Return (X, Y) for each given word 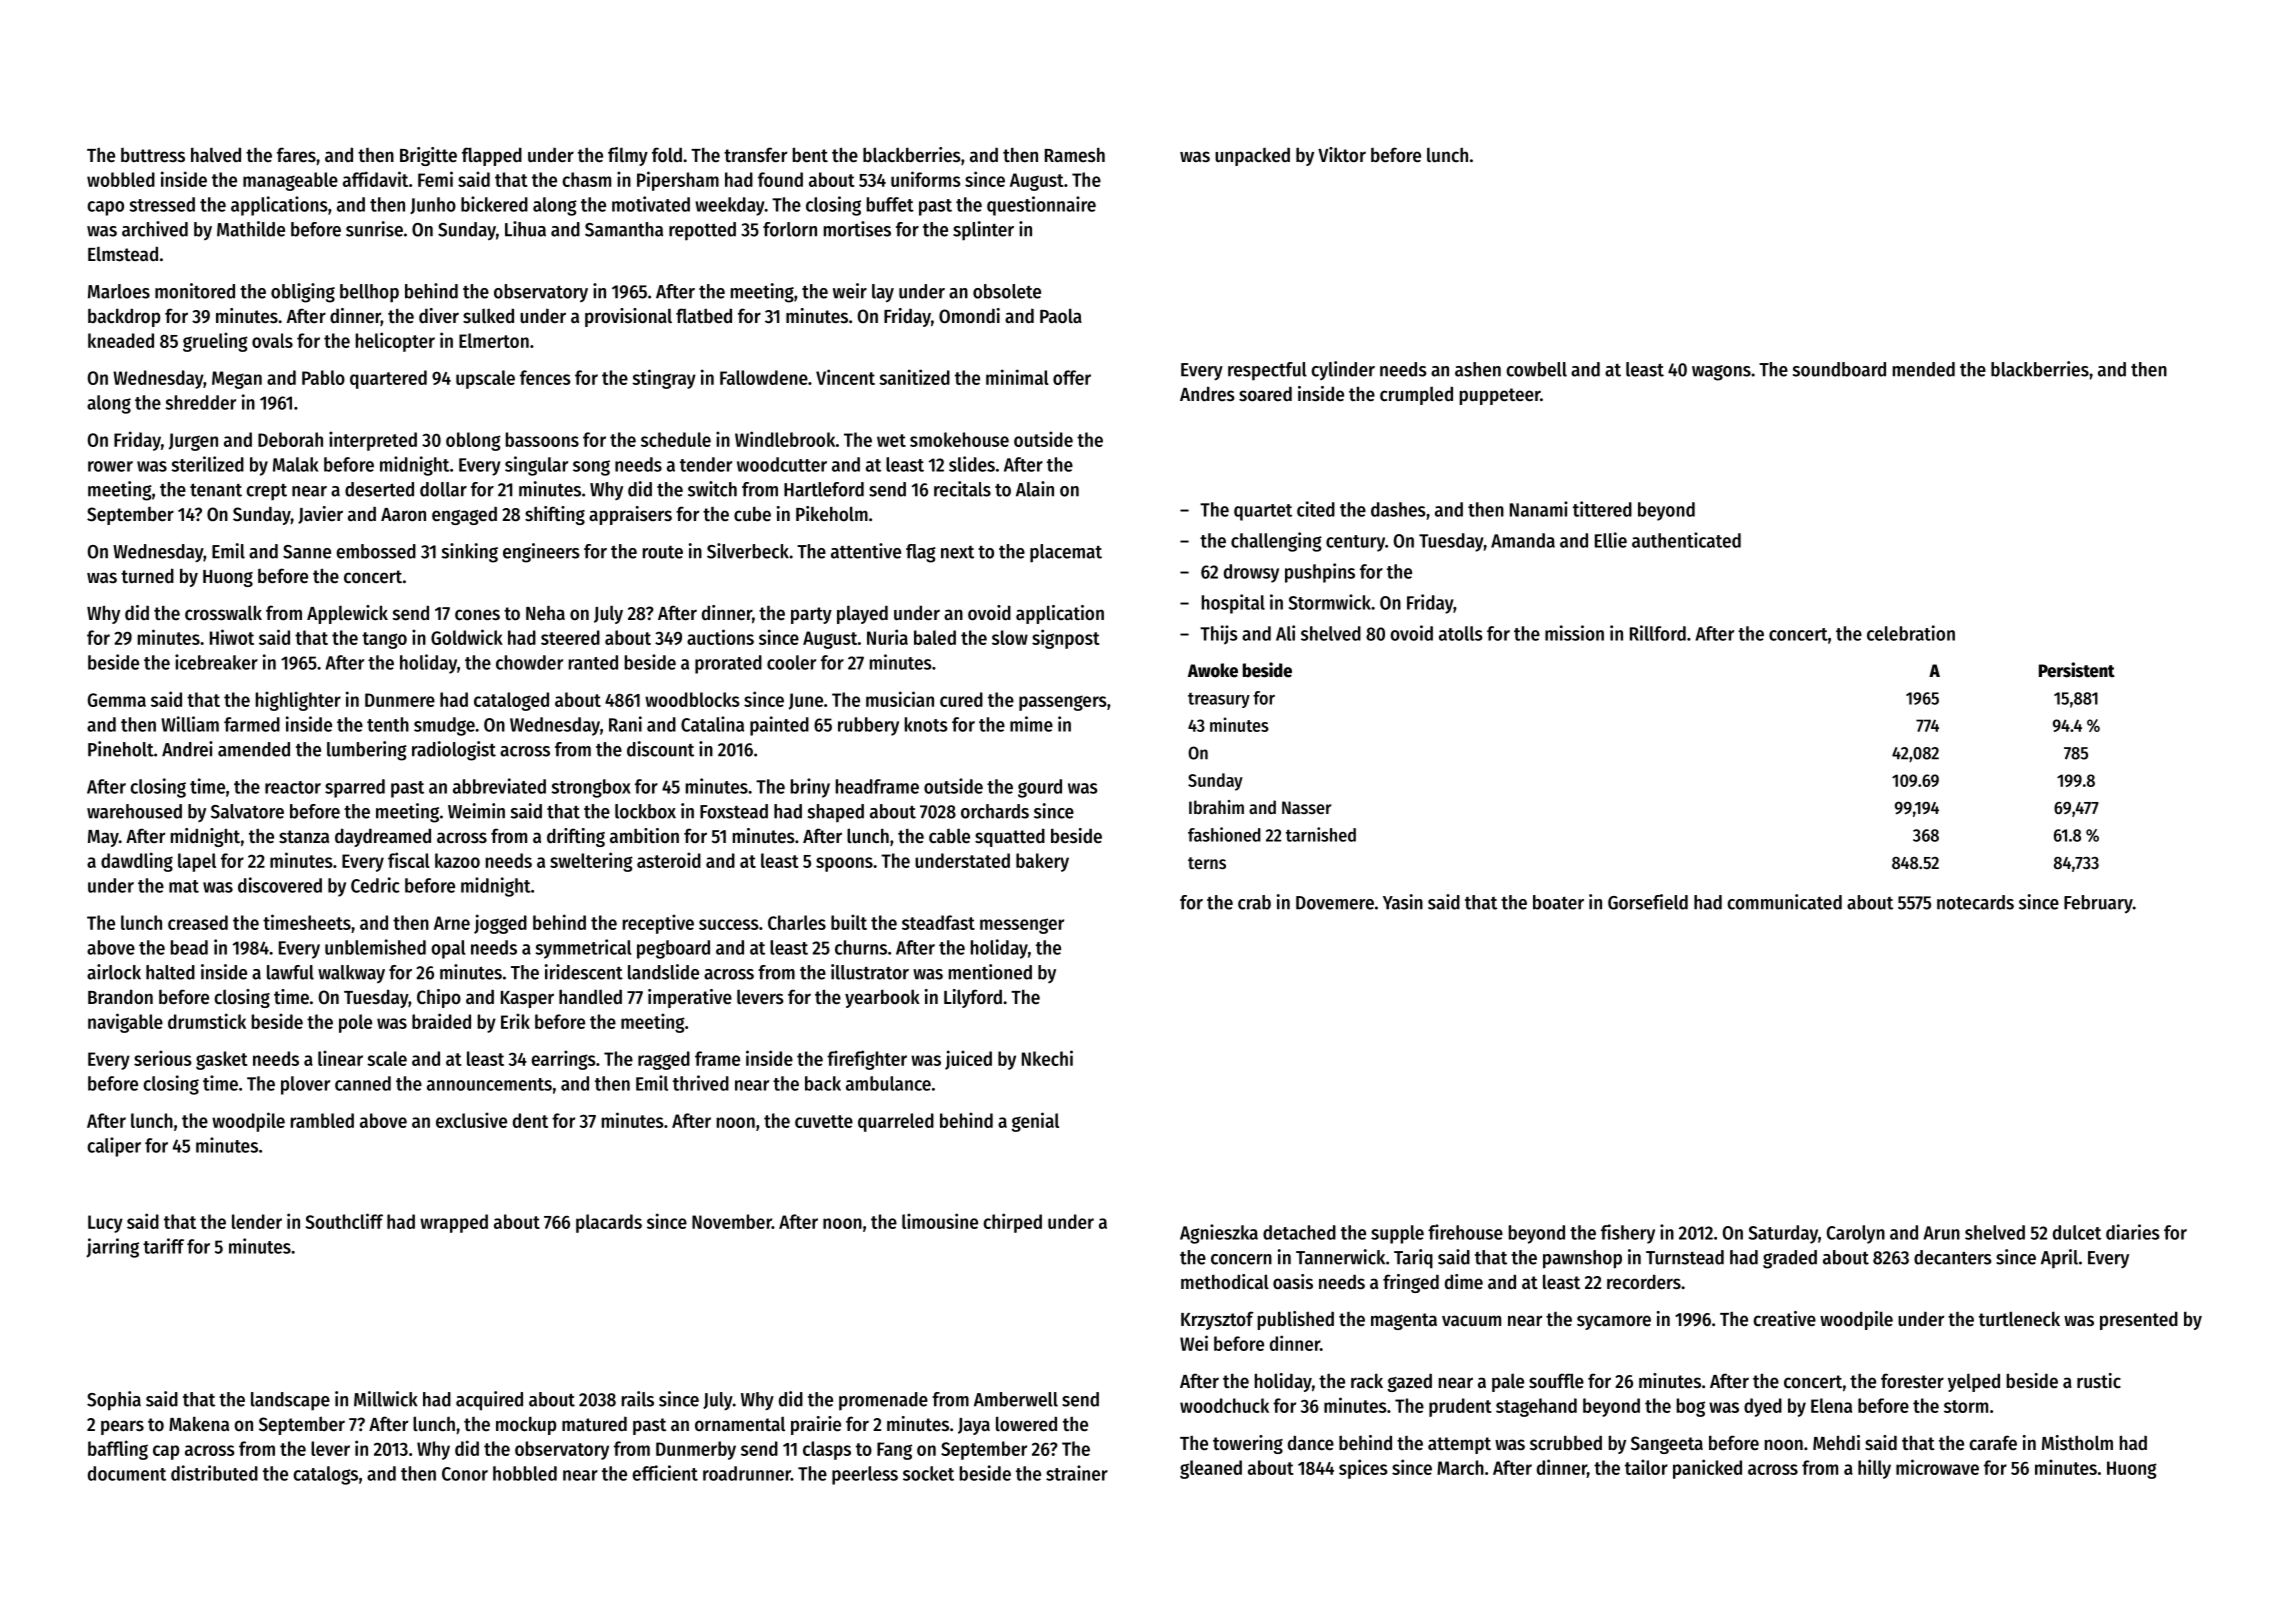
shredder (200, 402)
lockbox (645, 811)
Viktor (1342, 155)
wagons (1721, 373)
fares (296, 155)
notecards (1975, 902)
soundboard (1839, 369)
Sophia (114, 1401)
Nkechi (1047, 1058)
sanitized (914, 377)
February (2098, 904)
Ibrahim (1216, 807)
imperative (690, 998)
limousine (940, 1221)
